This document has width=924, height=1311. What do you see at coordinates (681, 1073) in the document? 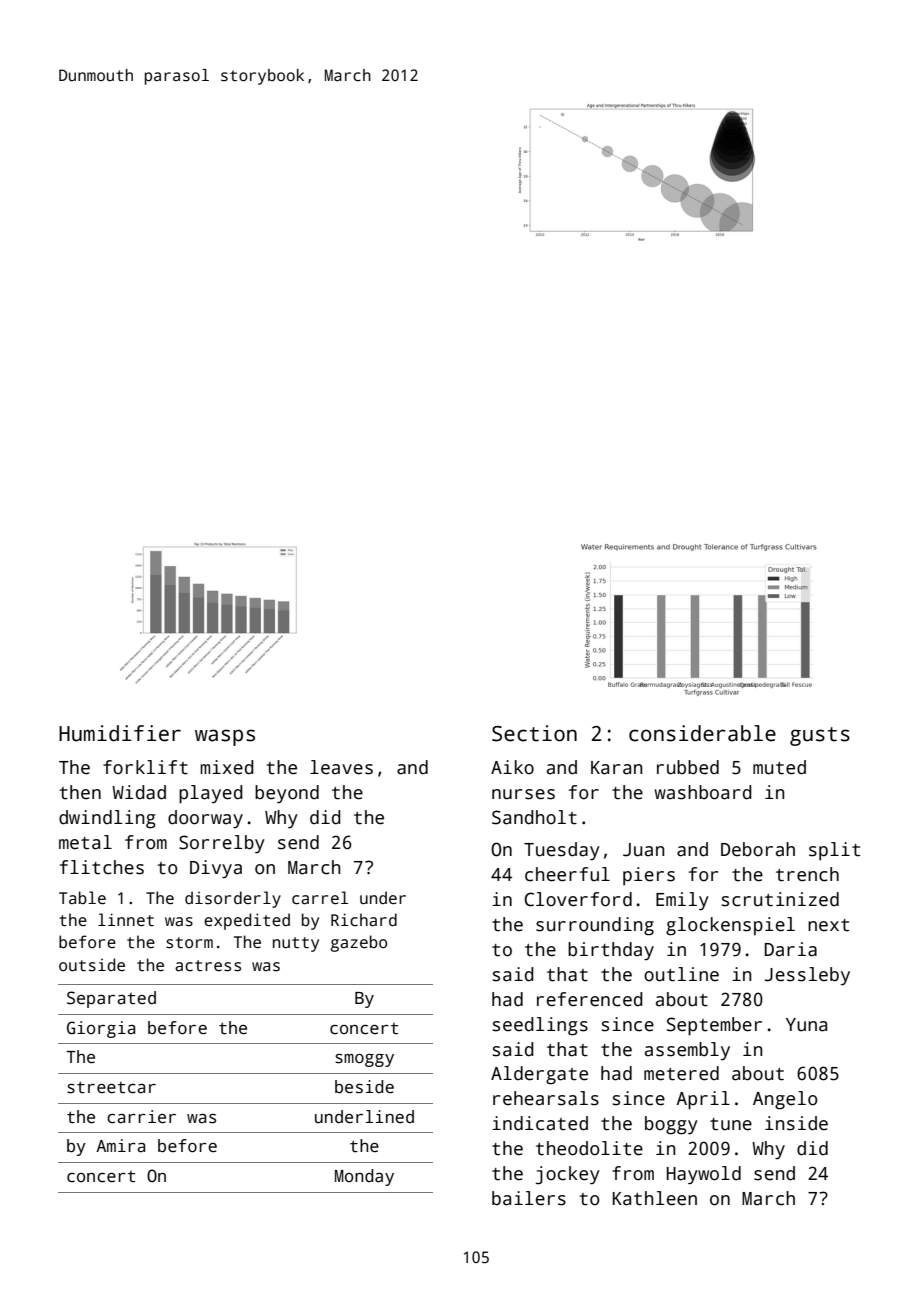
I see `metered` at bounding box center [681, 1073].
